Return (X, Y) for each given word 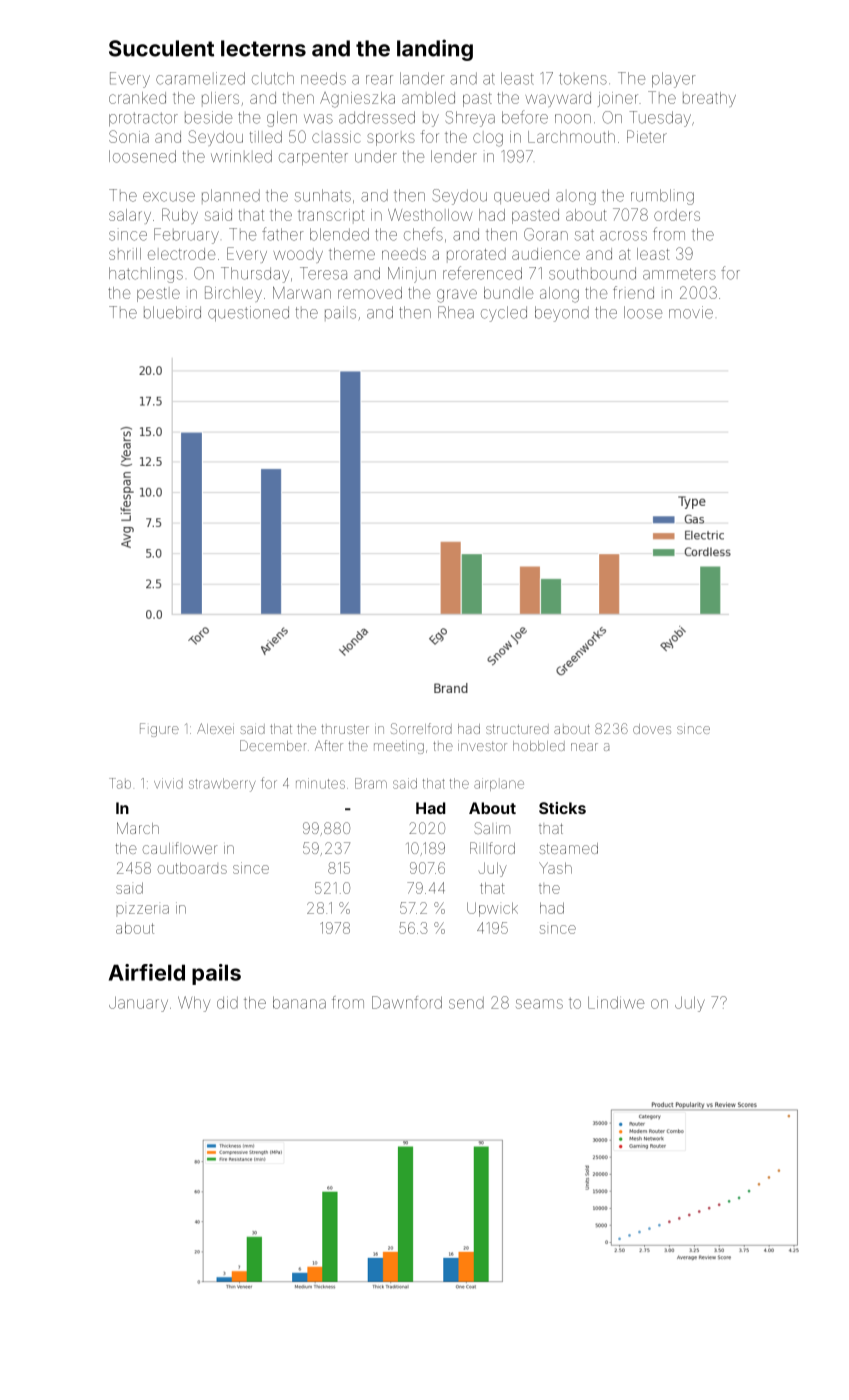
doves (652, 729)
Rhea (456, 312)
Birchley (233, 294)
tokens (583, 79)
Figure (159, 730)
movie (691, 312)
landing (435, 50)
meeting (399, 748)
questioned (248, 314)
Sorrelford (421, 728)
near (584, 747)
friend (633, 292)
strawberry (222, 785)
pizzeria (143, 909)
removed (370, 293)
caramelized (200, 78)
